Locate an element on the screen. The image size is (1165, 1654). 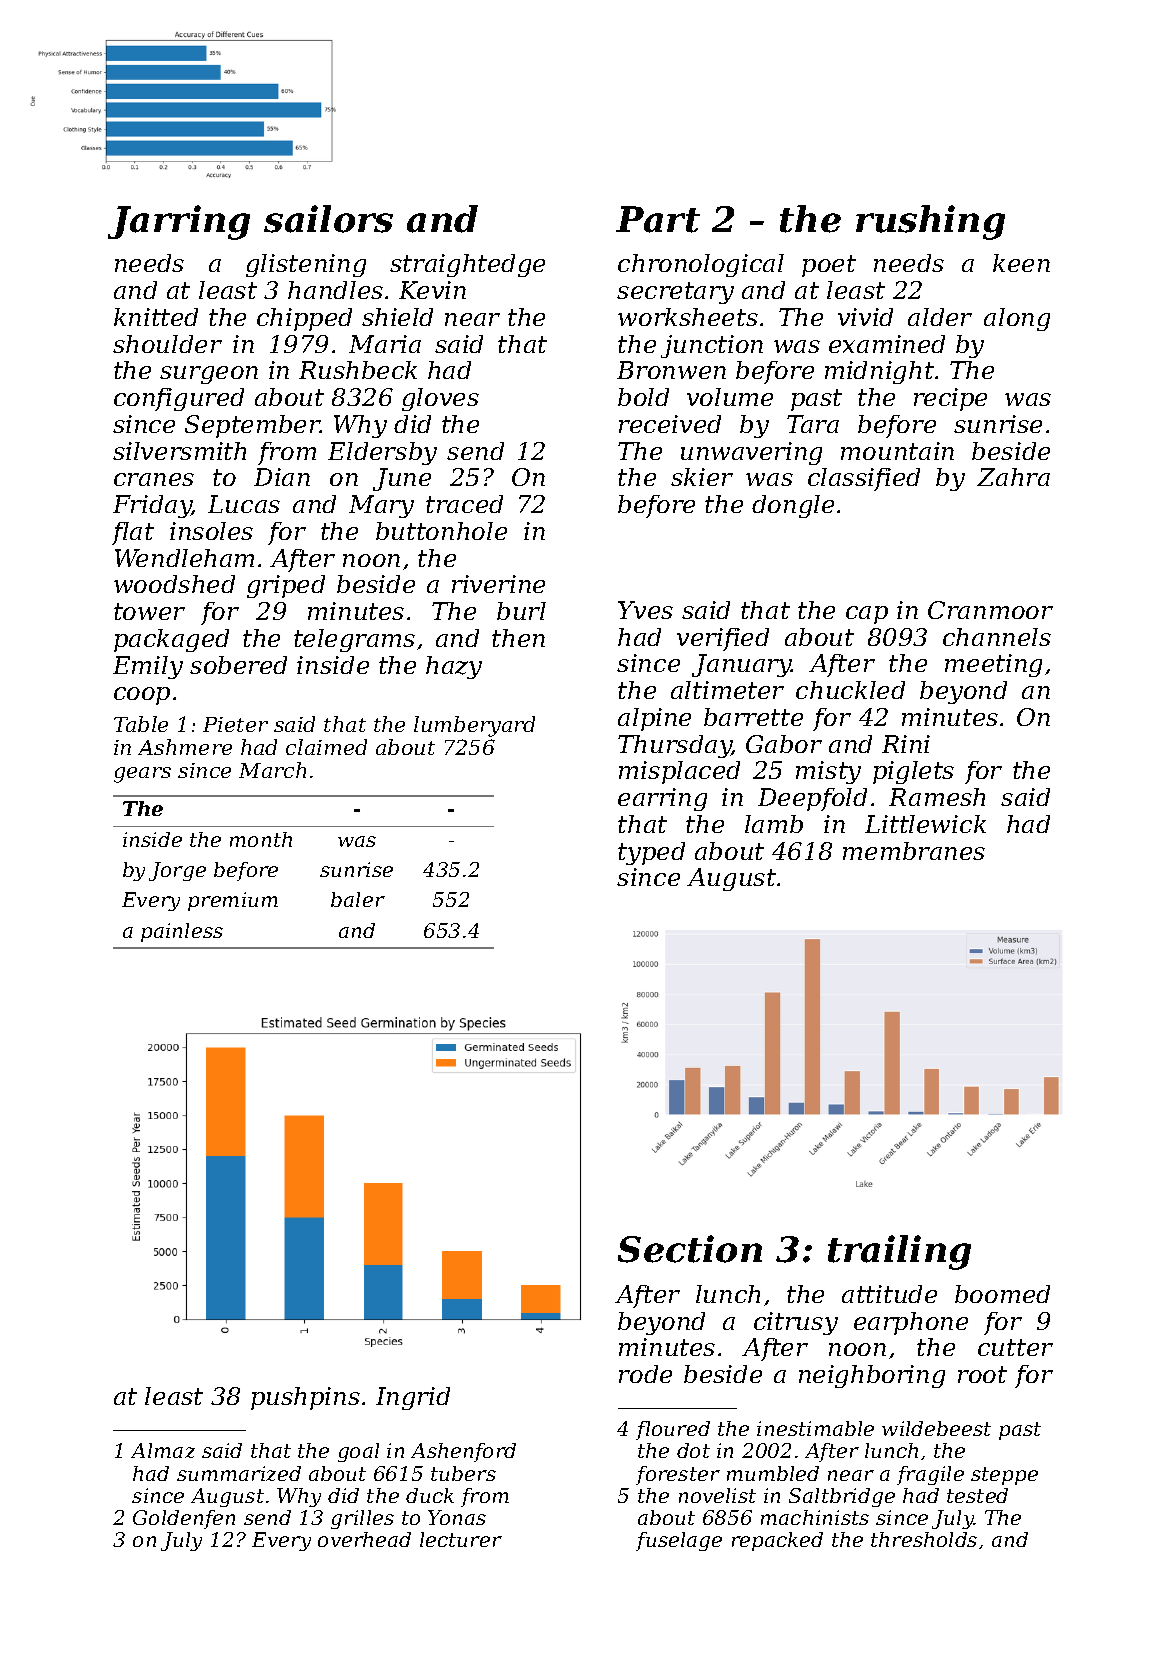
summarized is located at coordinates (239, 1473).
